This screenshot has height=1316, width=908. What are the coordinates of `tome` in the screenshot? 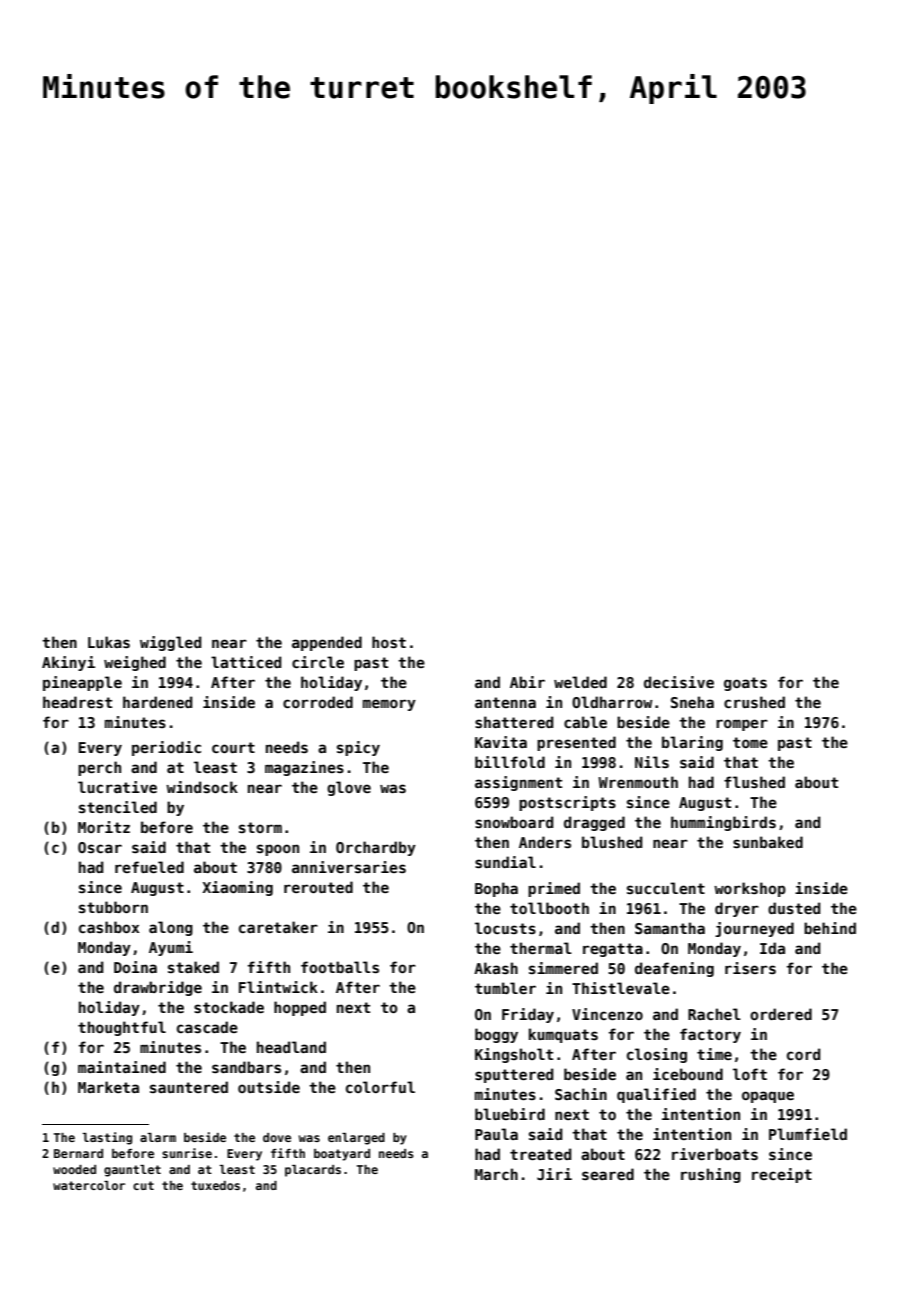 It's located at (750, 742).
